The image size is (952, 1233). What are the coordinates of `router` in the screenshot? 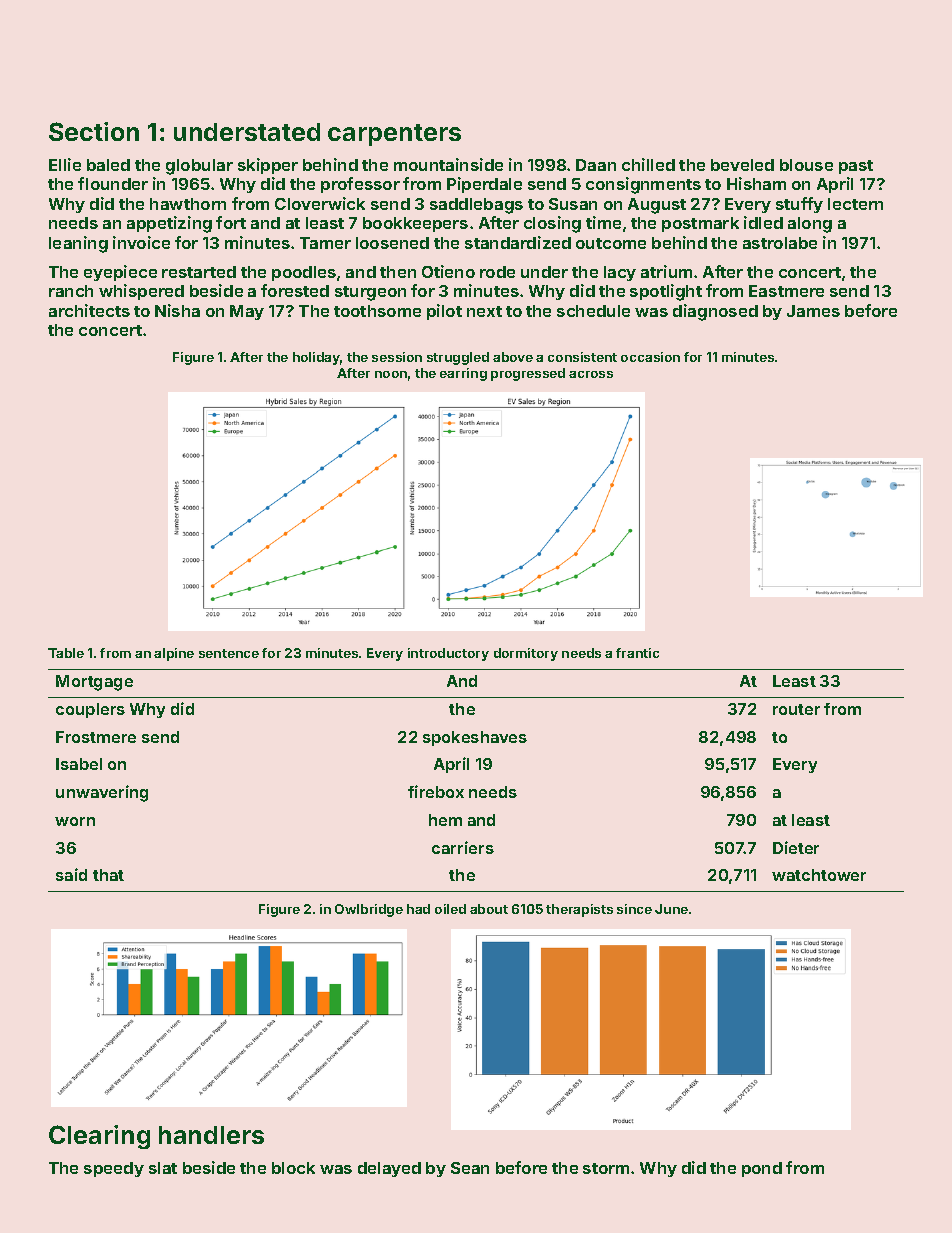 It's located at (796, 709).
